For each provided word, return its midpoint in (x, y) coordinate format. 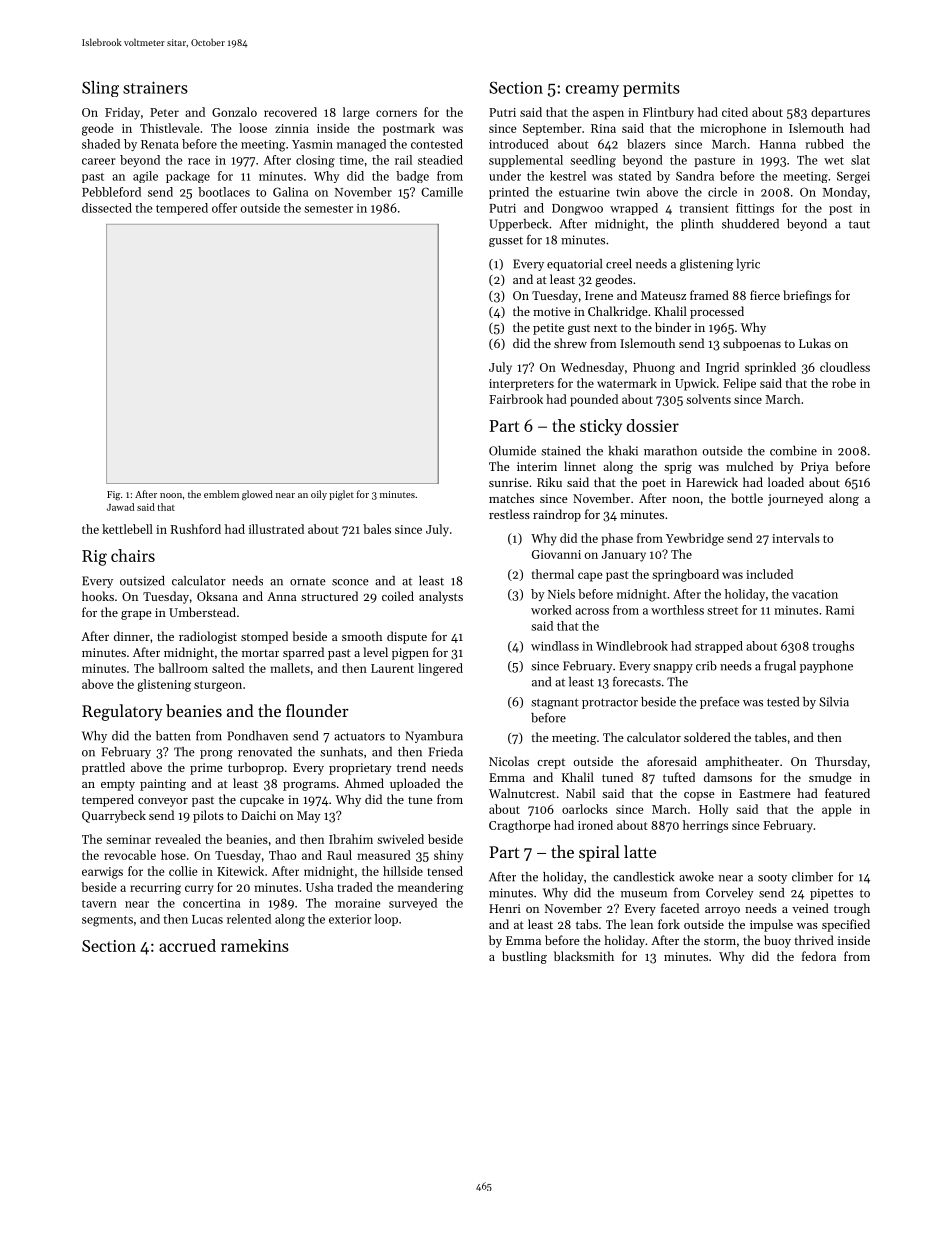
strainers (155, 87)
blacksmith (584, 956)
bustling (524, 957)
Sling (100, 89)
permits (651, 89)
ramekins (255, 945)
